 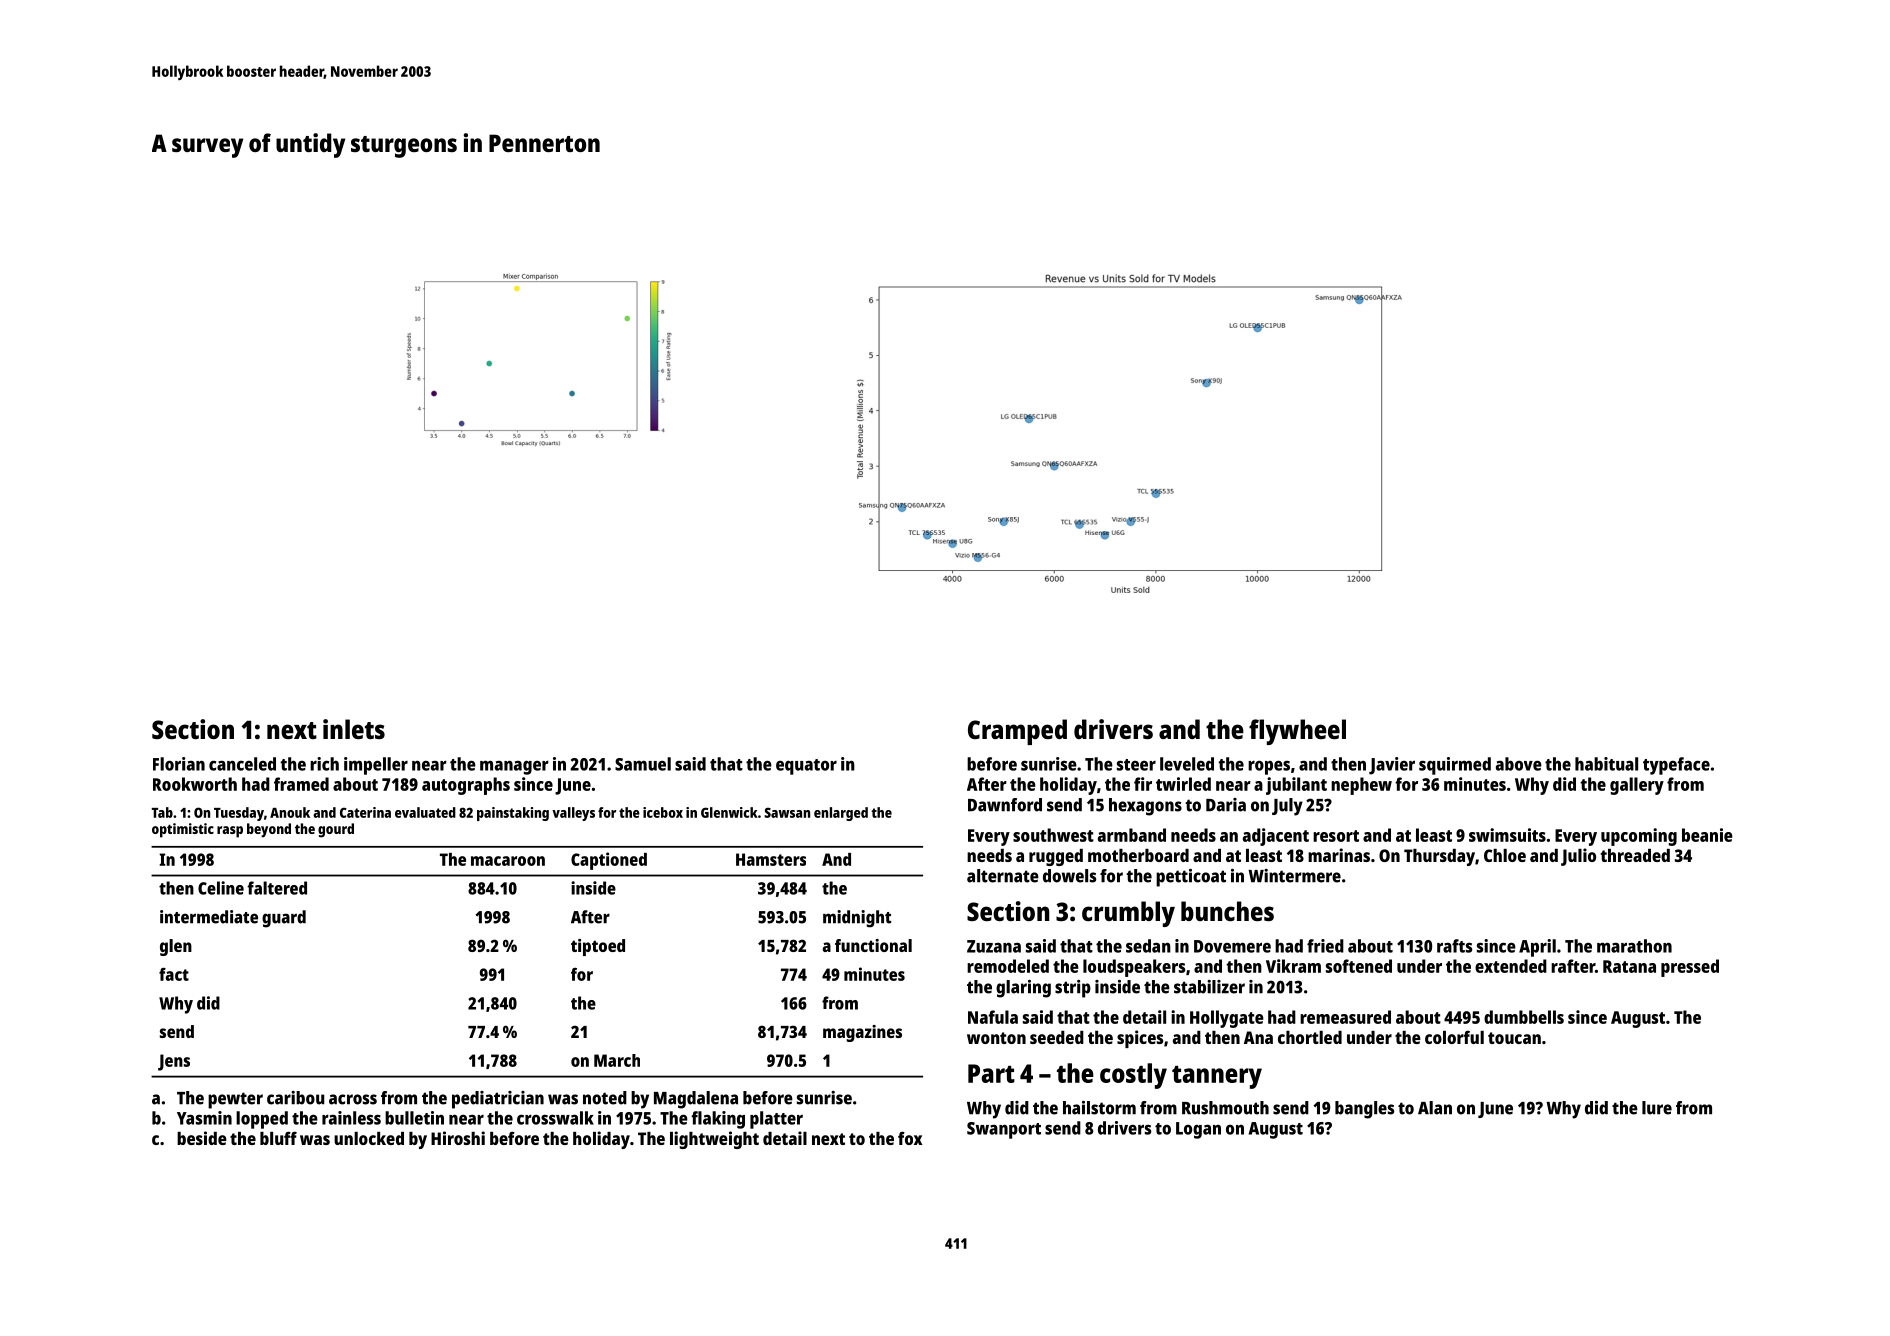 What do you see at coordinates (179, 764) in the page?
I see `Florian` at bounding box center [179, 764].
